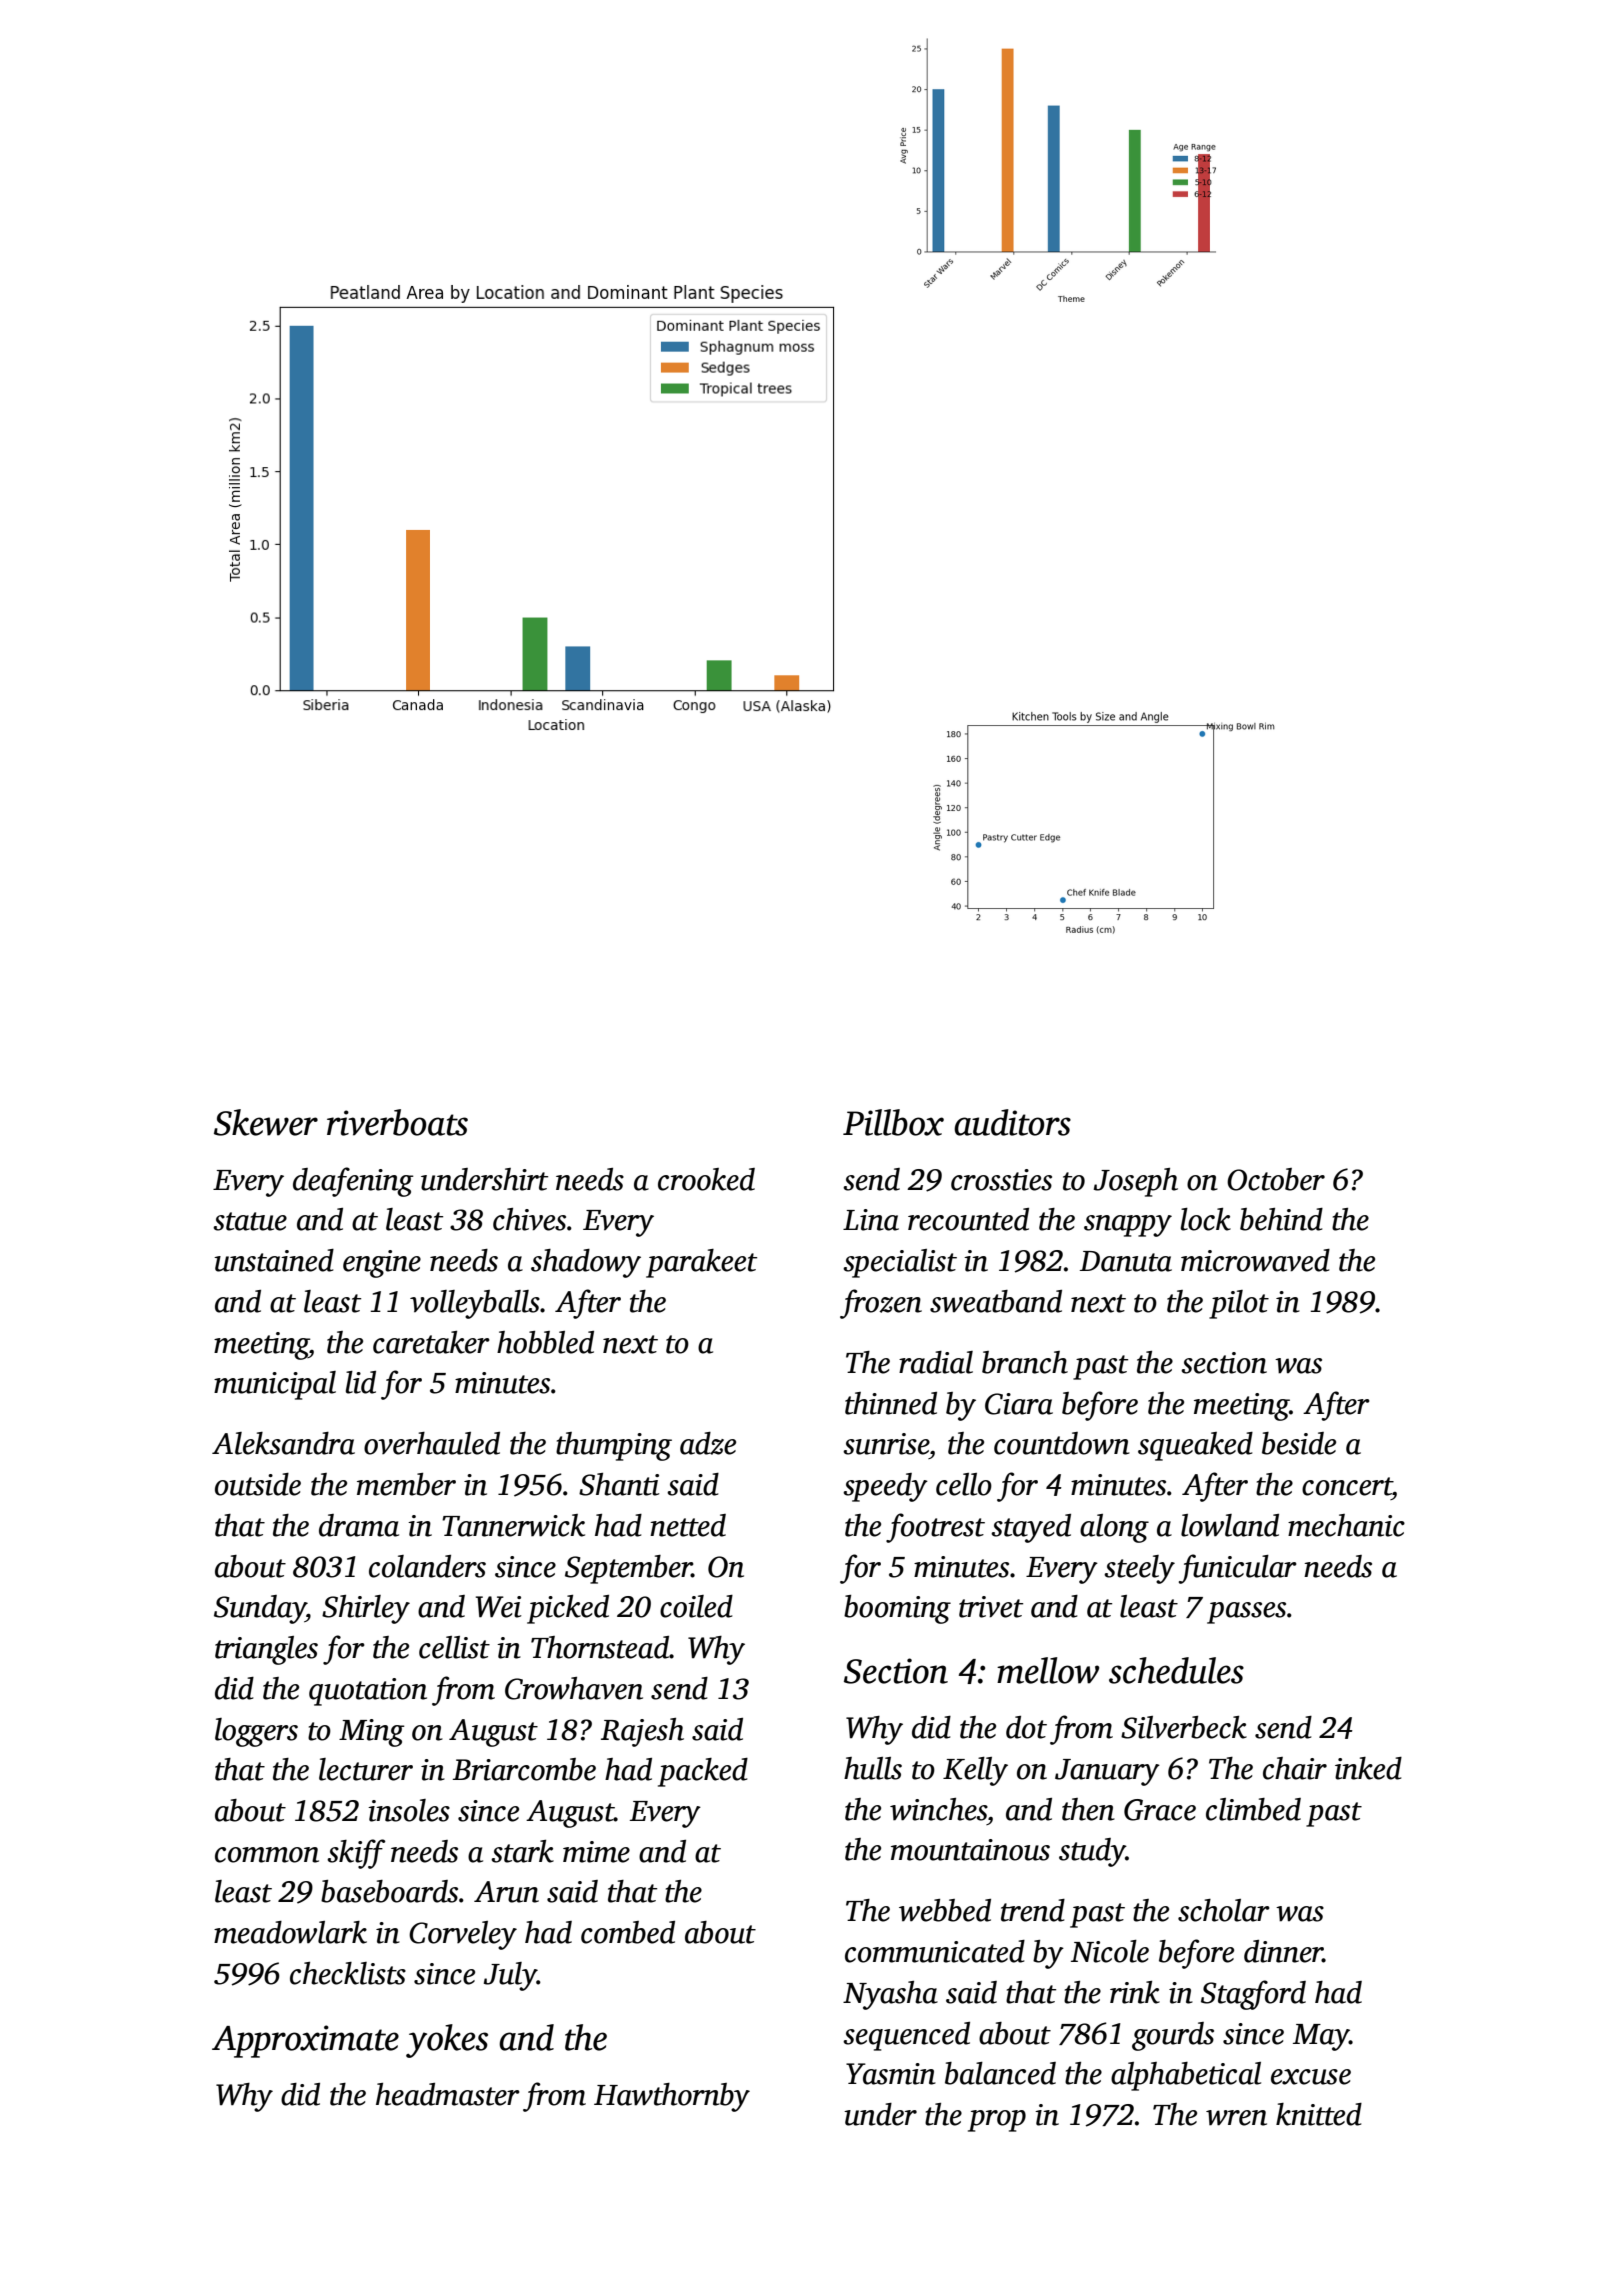 Image resolution: width=1620 pixels, height=2292 pixels. Describe the element at coordinates (672, 2097) in the screenshot. I see `Hawthornby` at that location.
